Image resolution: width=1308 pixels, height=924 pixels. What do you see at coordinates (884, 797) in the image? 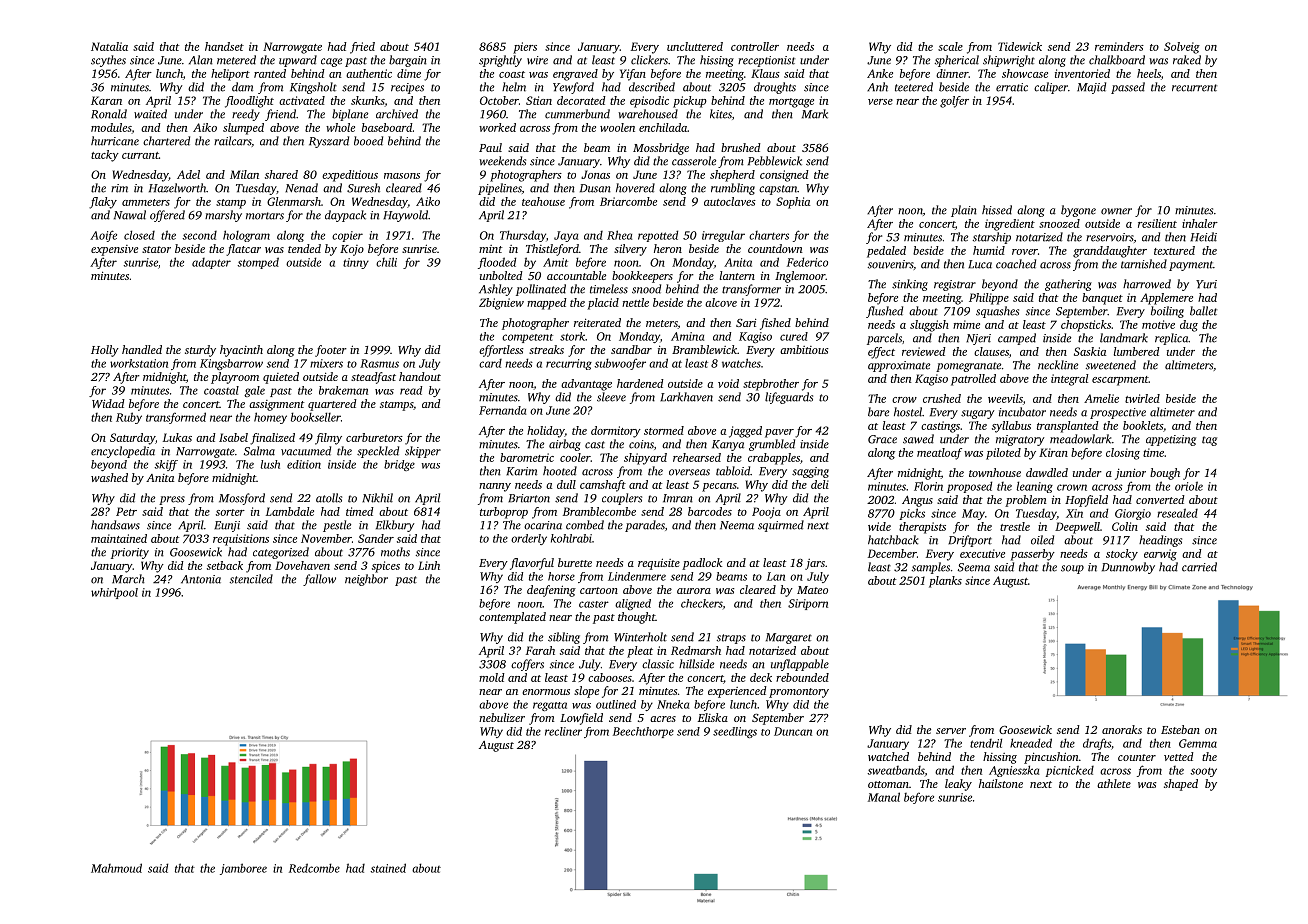
I see `Manal` at bounding box center [884, 797].
